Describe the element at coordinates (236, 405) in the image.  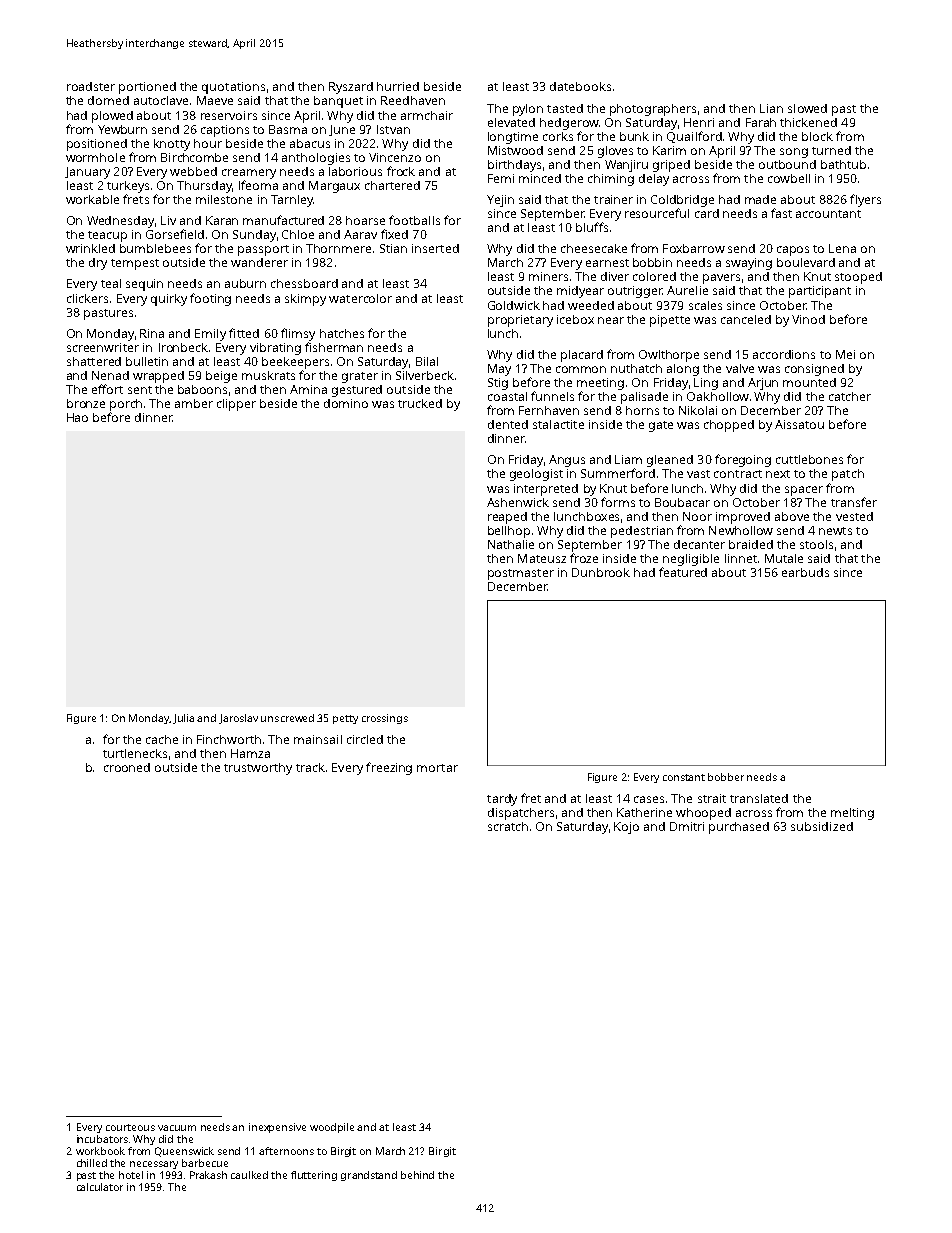
I see `clipper` at that location.
